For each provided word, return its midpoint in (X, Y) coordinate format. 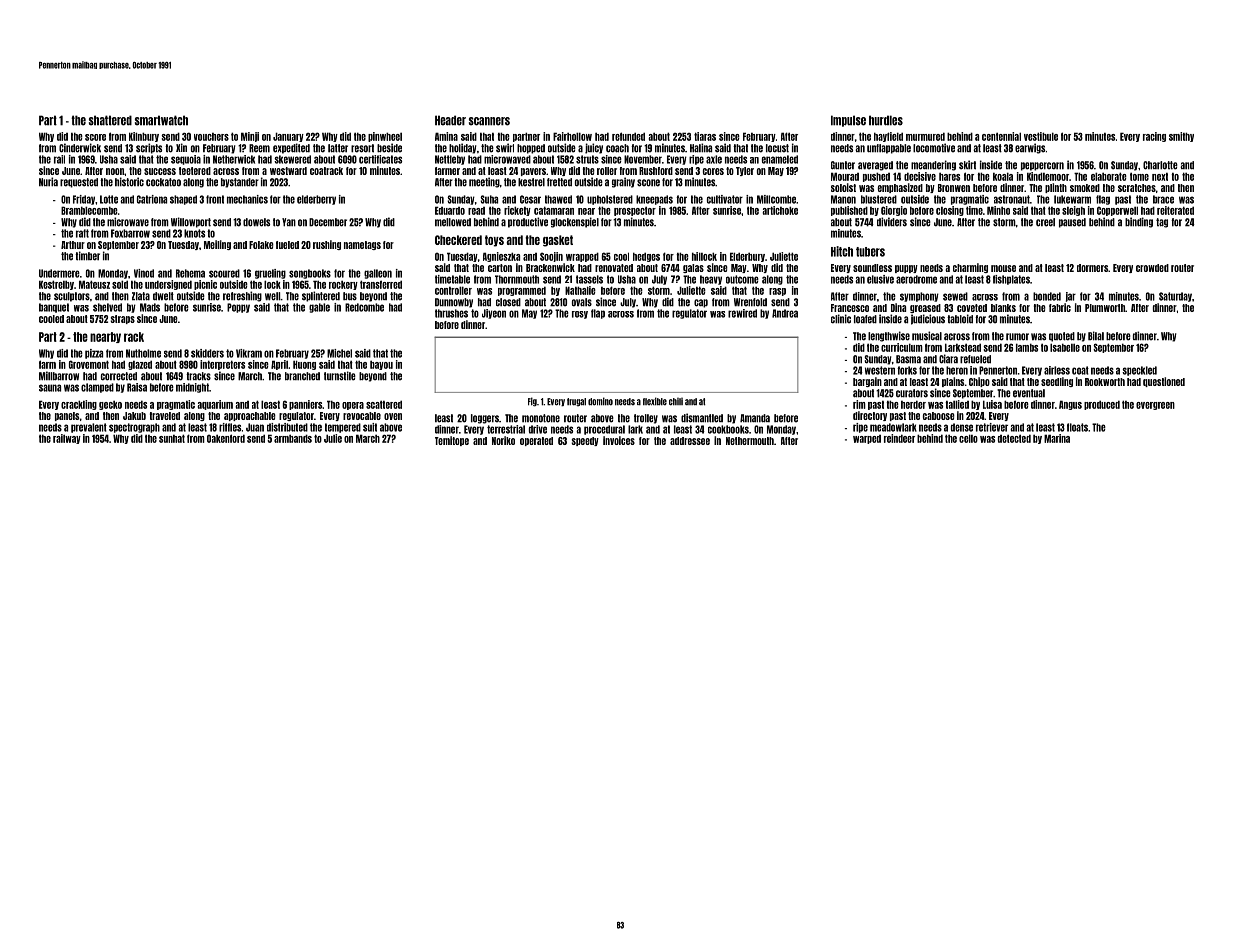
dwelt (163, 296)
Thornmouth (517, 279)
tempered (343, 428)
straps (122, 319)
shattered (110, 120)
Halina (701, 148)
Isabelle (1065, 347)
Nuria (48, 182)
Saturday (1175, 297)
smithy (1181, 137)
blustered (879, 199)
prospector (635, 211)
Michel (339, 353)
